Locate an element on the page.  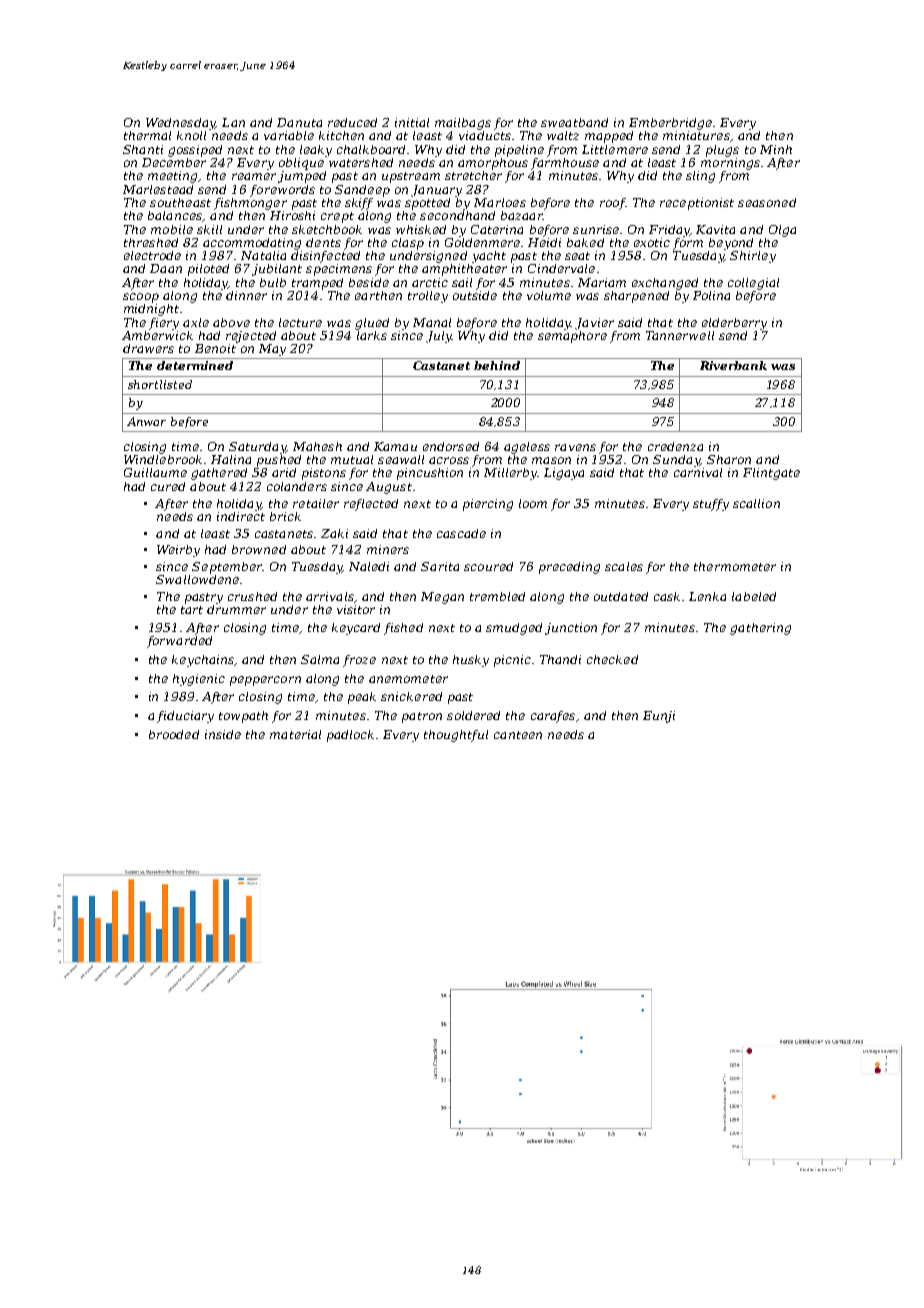
scallion is located at coordinates (756, 503).
